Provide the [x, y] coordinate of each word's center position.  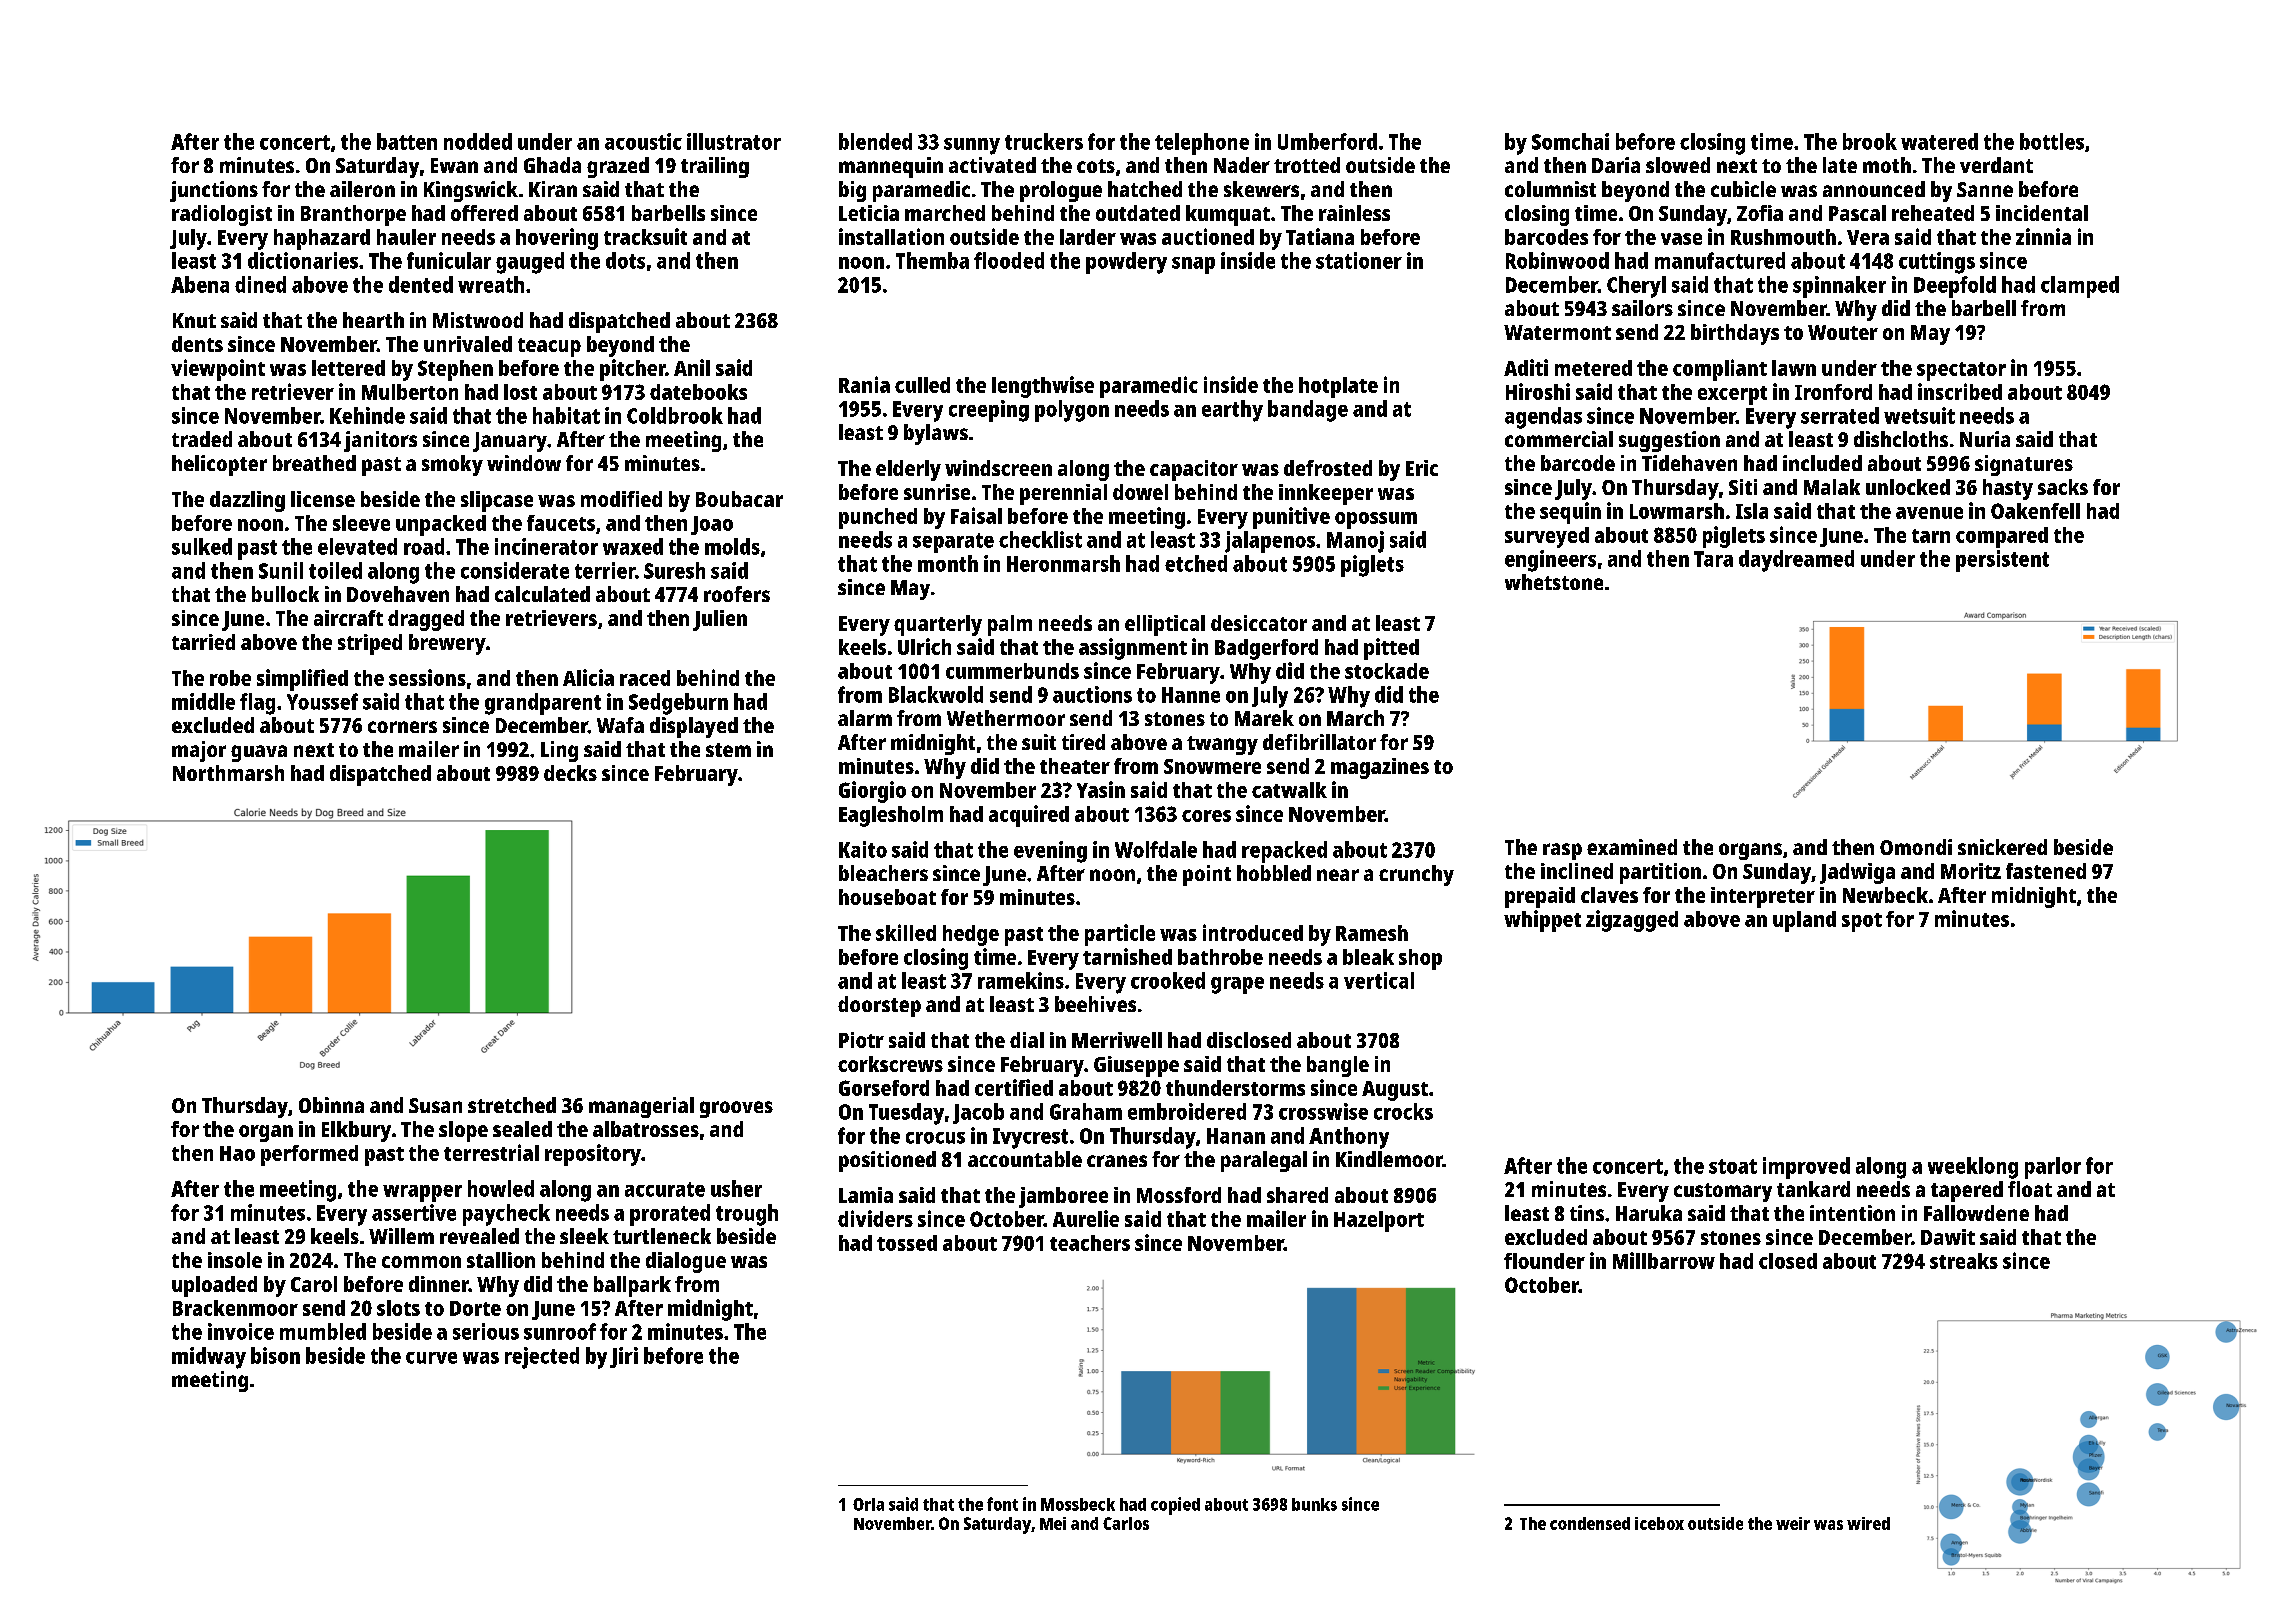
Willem [401, 1236]
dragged [426, 620]
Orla [868, 1504]
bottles [2052, 141]
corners [402, 727]
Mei [1053, 1523]
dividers [875, 1218]
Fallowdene [1976, 1213]
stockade [1387, 671]
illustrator [734, 141]
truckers [1044, 141]
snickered [2002, 847]
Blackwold [936, 694]
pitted [1391, 649]
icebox [1659, 1523]
